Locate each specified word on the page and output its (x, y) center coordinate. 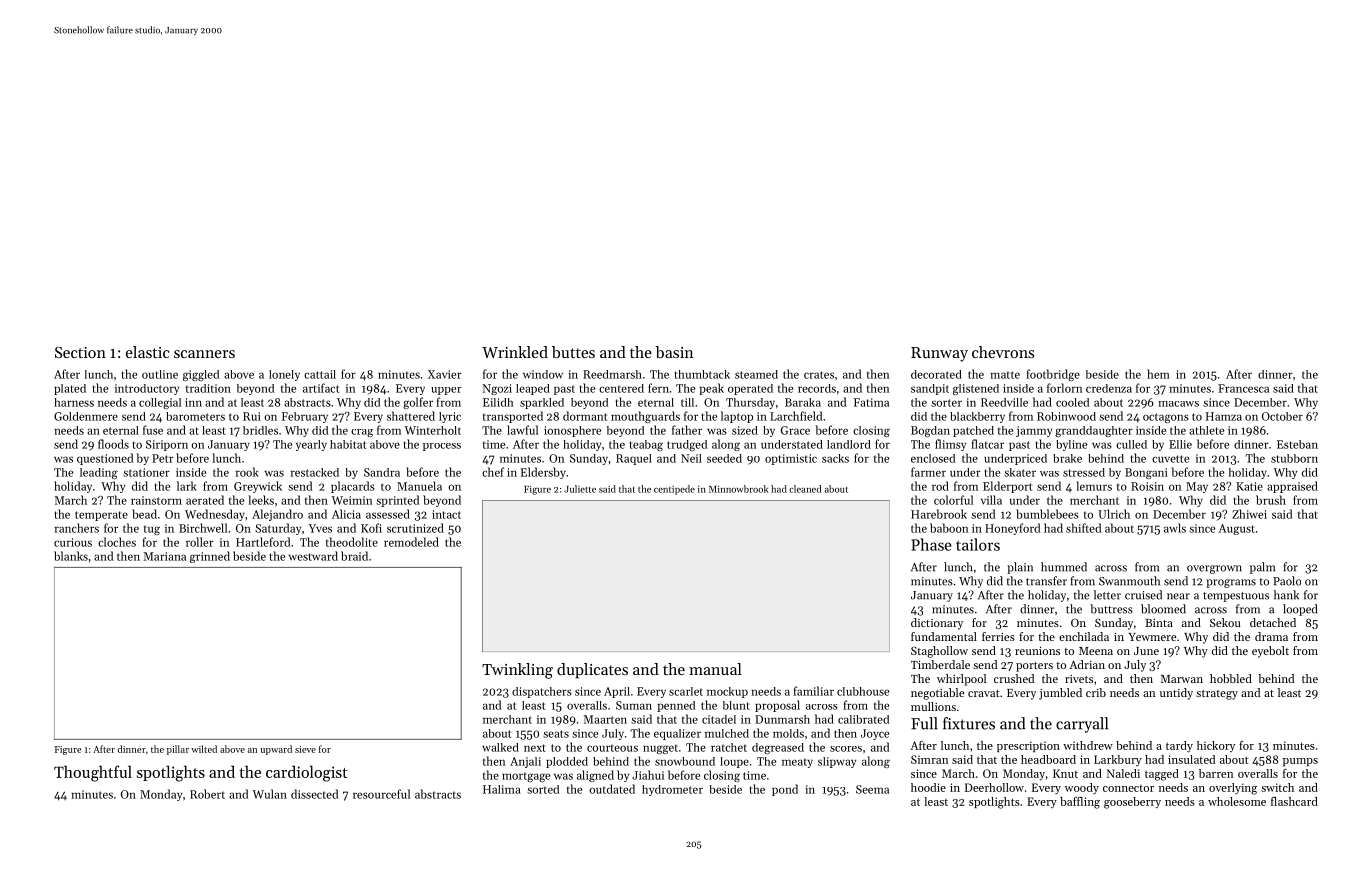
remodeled (411, 542)
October (1282, 416)
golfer (418, 403)
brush (1271, 500)
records (817, 388)
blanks (71, 556)
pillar (178, 750)
